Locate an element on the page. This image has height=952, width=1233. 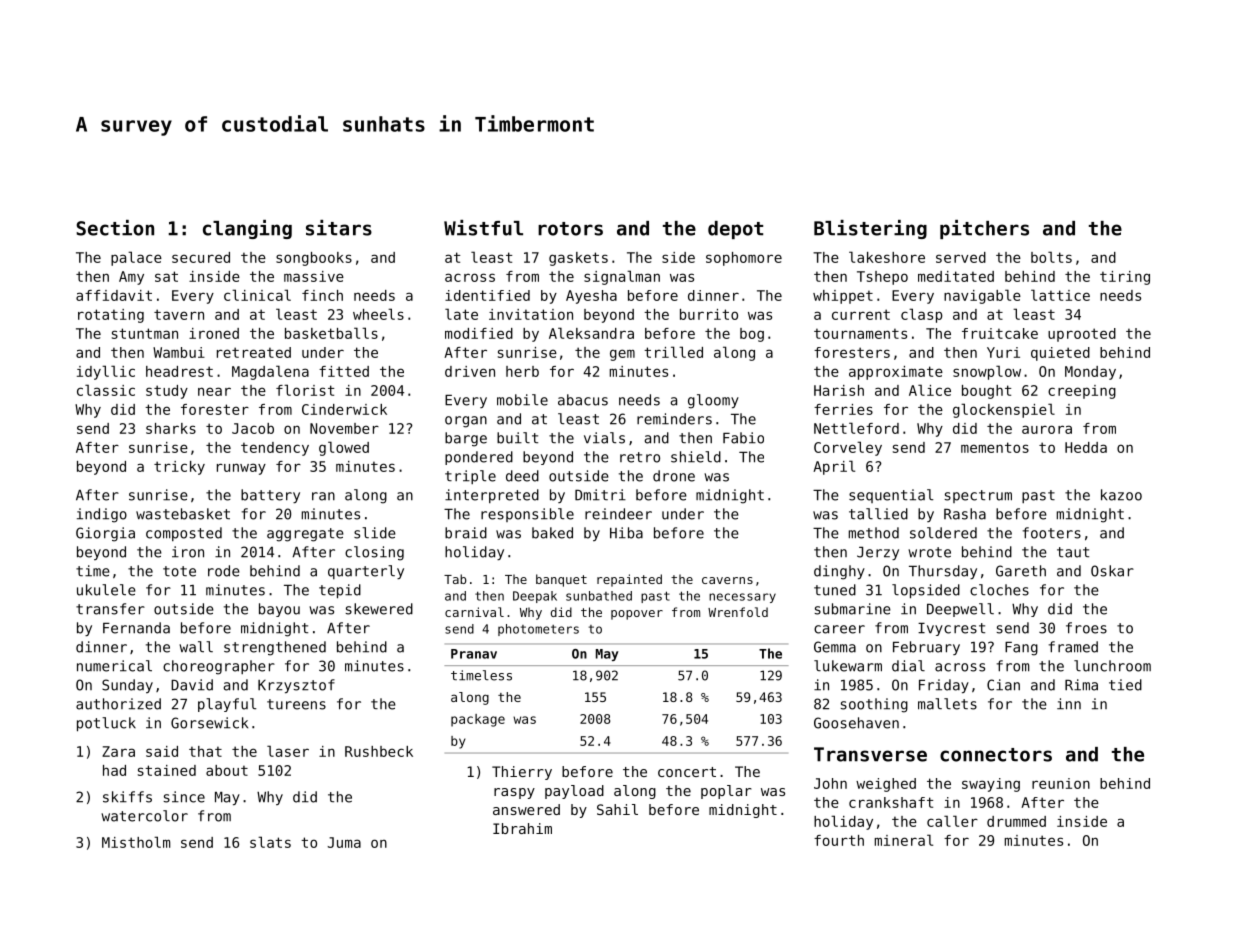
Wrenfold is located at coordinates (738, 612).
